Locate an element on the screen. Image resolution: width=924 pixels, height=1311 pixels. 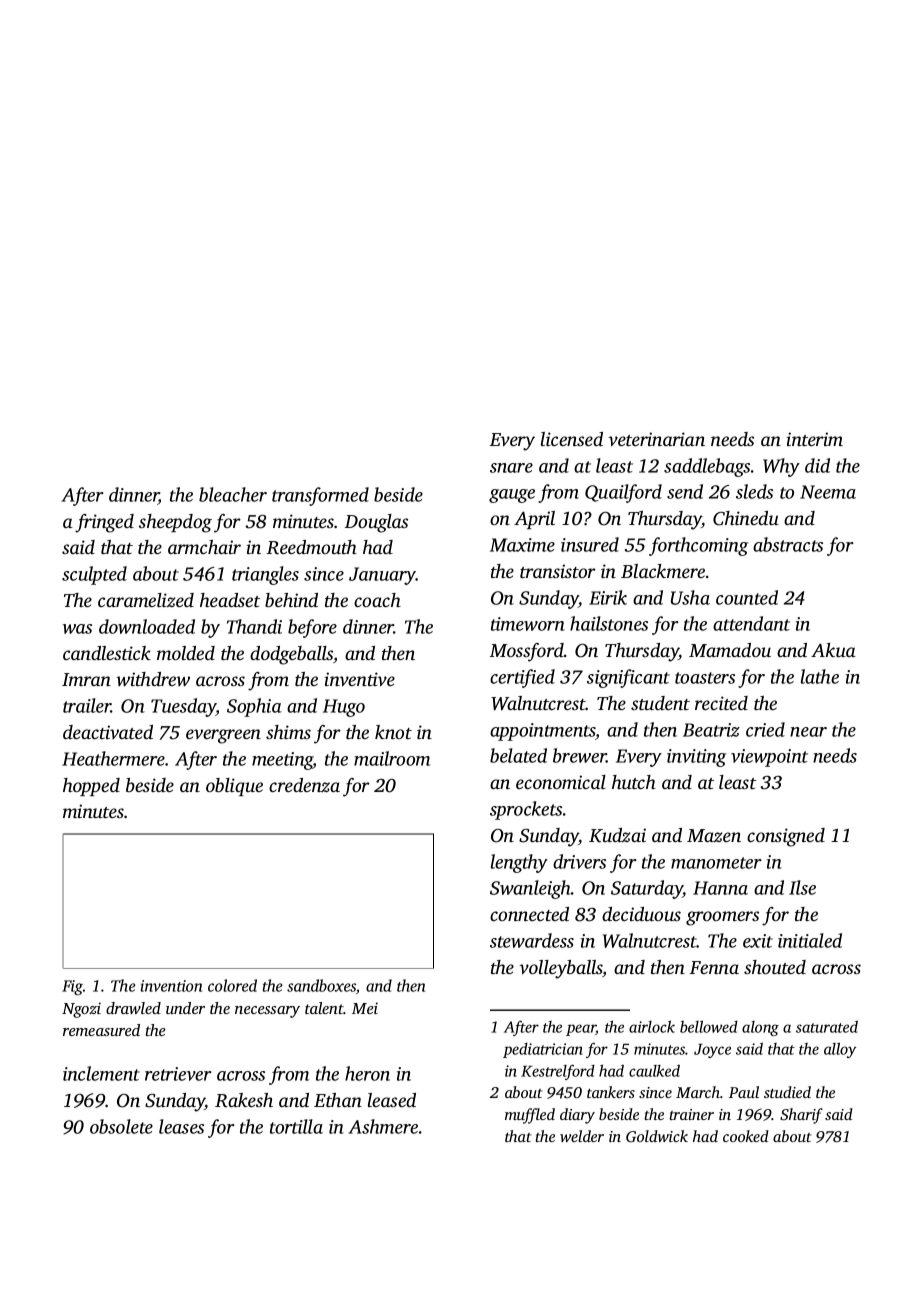
lathe is located at coordinates (820, 676).
